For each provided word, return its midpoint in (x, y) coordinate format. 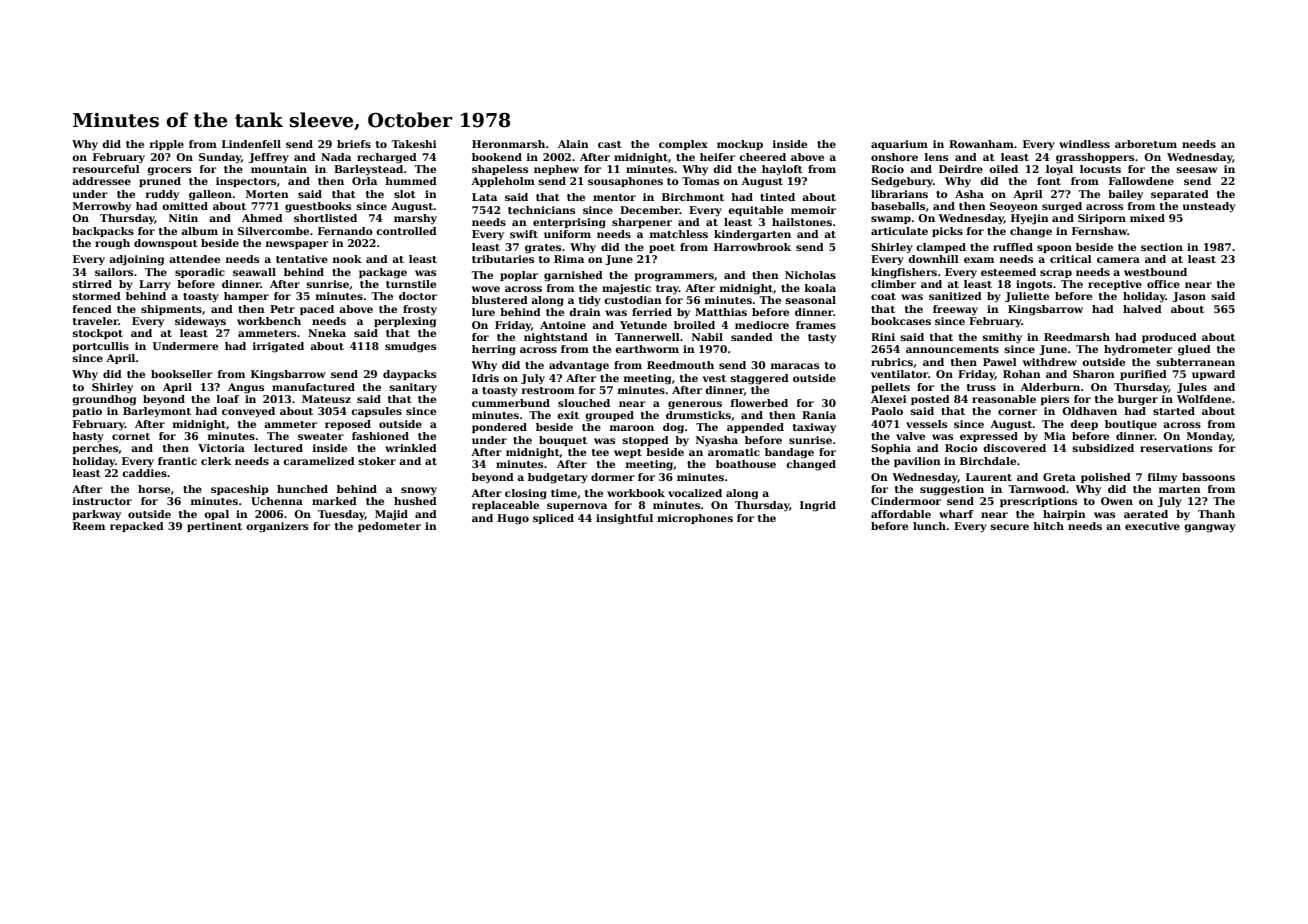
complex (683, 145)
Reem (89, 526)
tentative (302, 259)
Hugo (513, 519)
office (1163, 284)
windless (1084, 144)
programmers (674, 277)
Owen (1117, 501)
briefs (354, 144)
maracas (795, 366)
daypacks (409, 375)
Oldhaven (1089, 411)
